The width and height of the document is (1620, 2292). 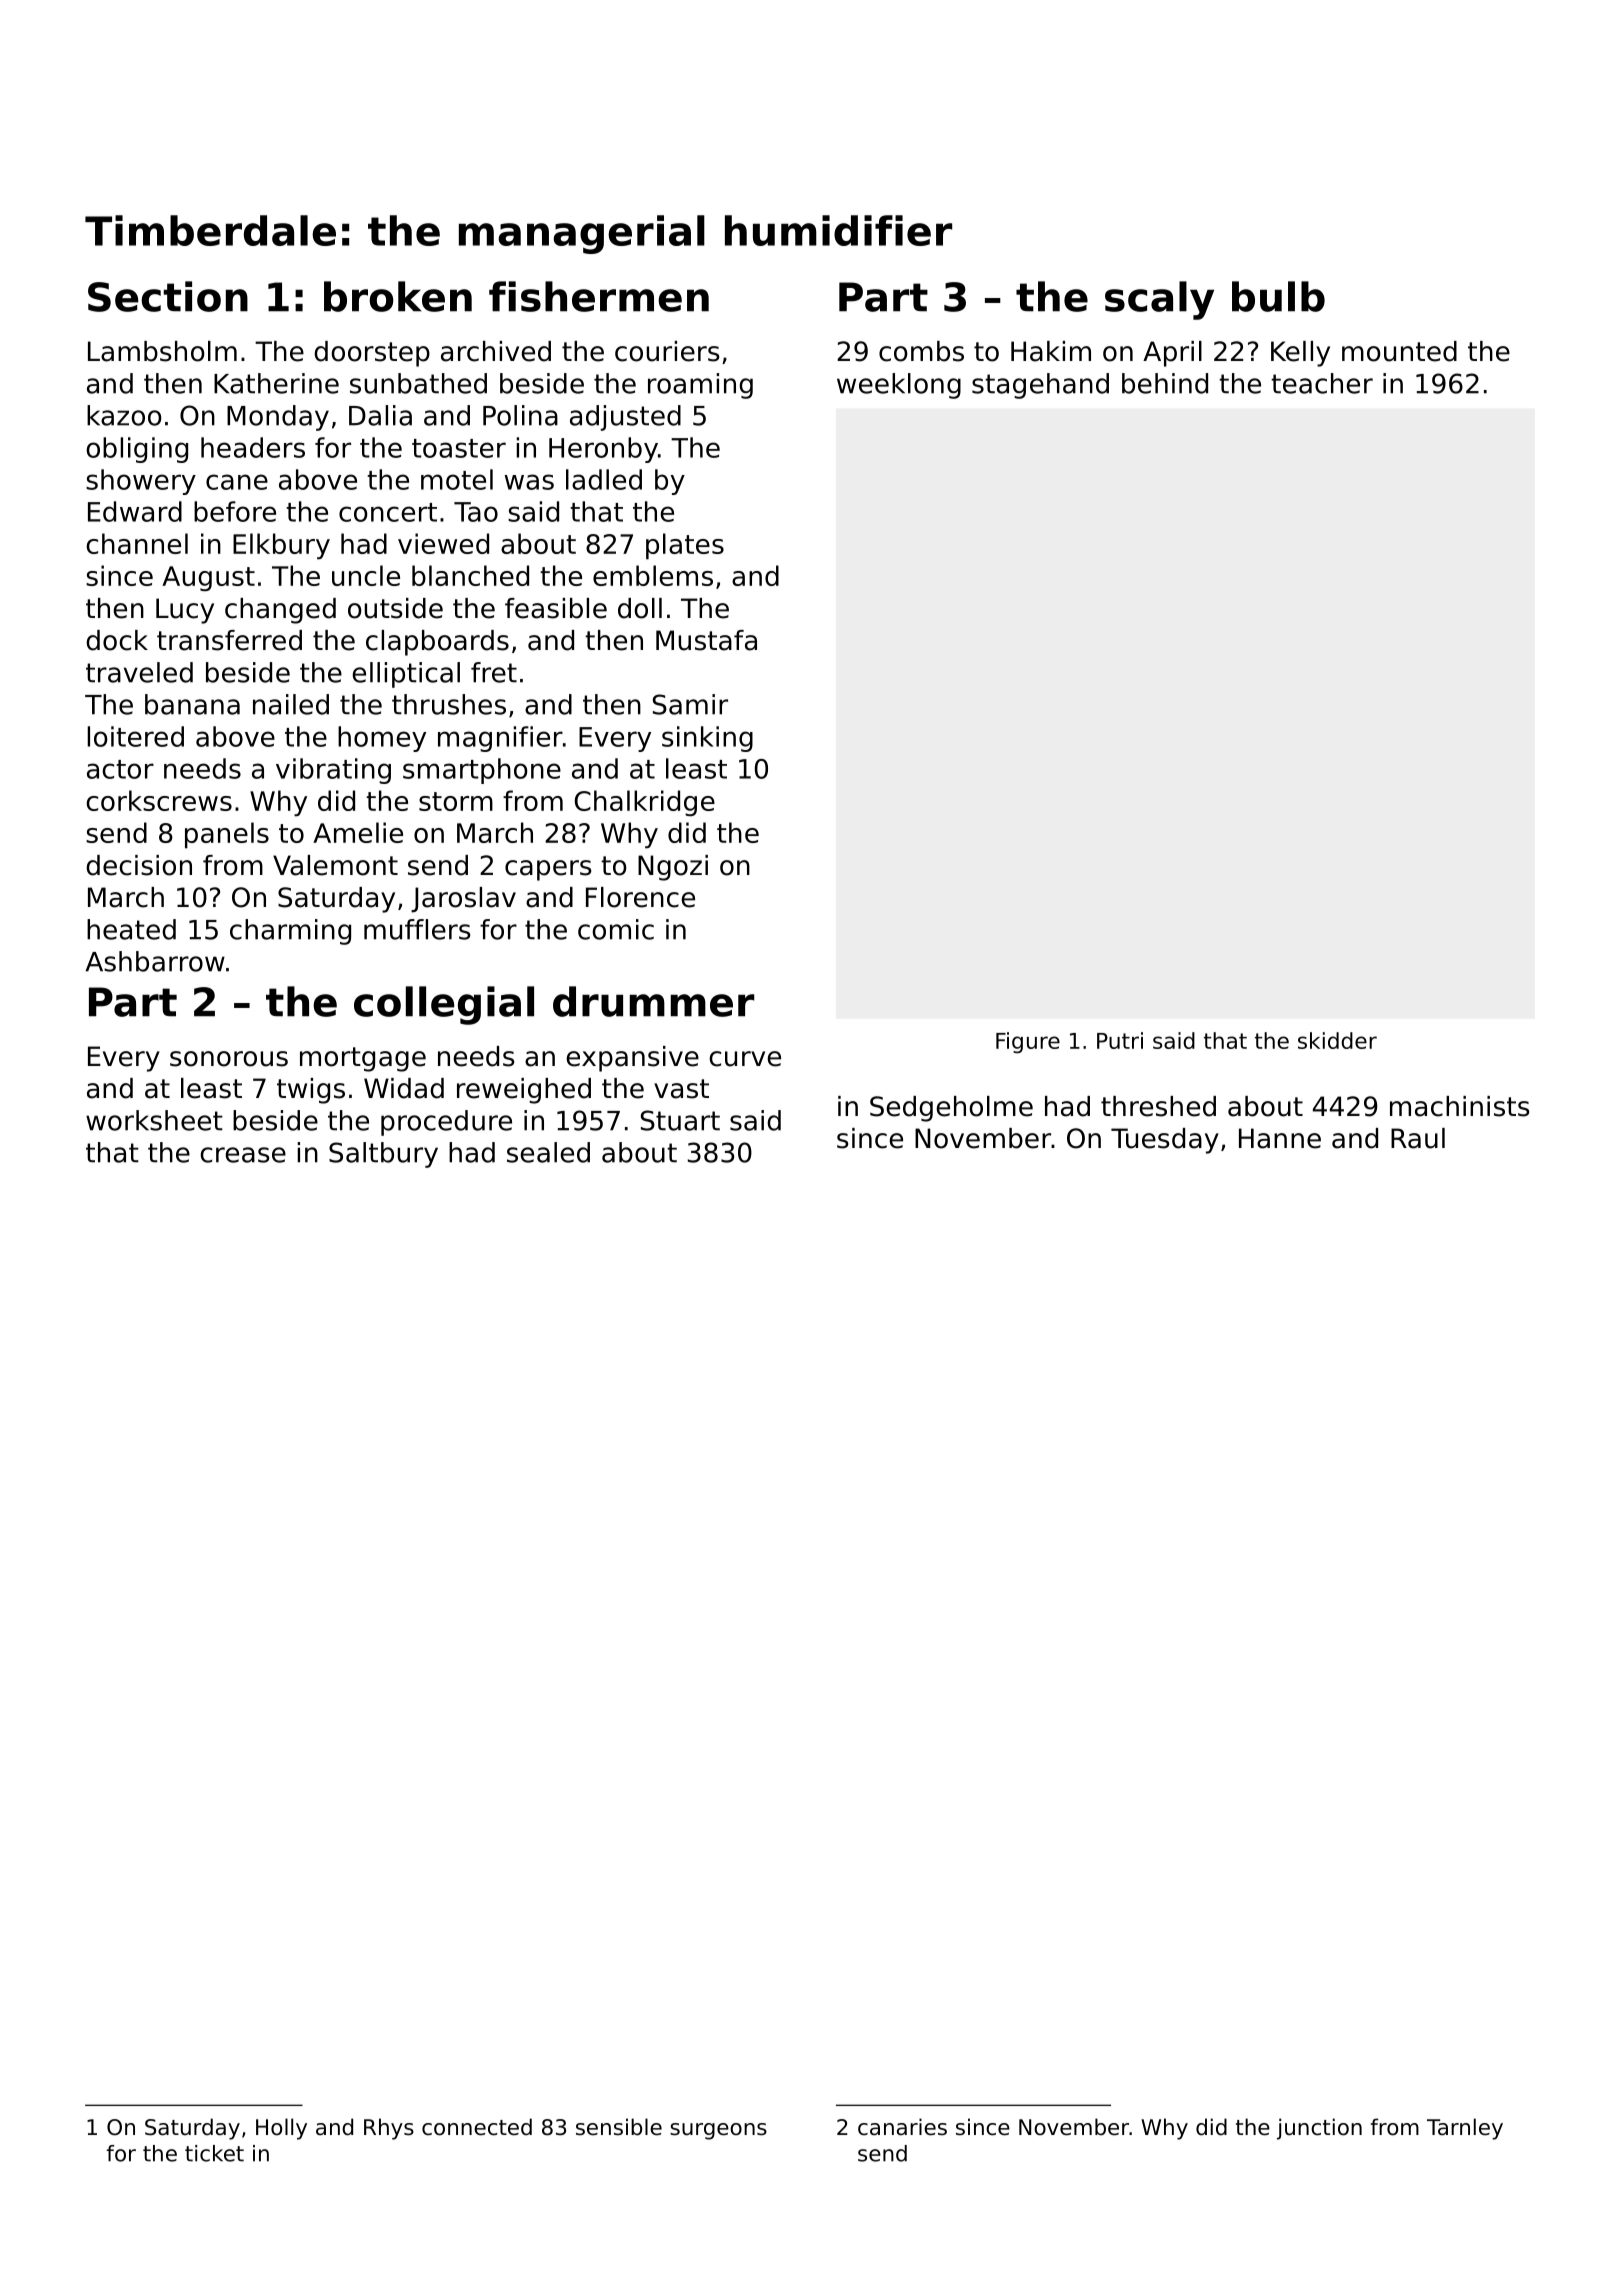 What do you see at coordinates (1337, 1040) in the document?
I see `skidder` at bounding box center [1337, 1040].
